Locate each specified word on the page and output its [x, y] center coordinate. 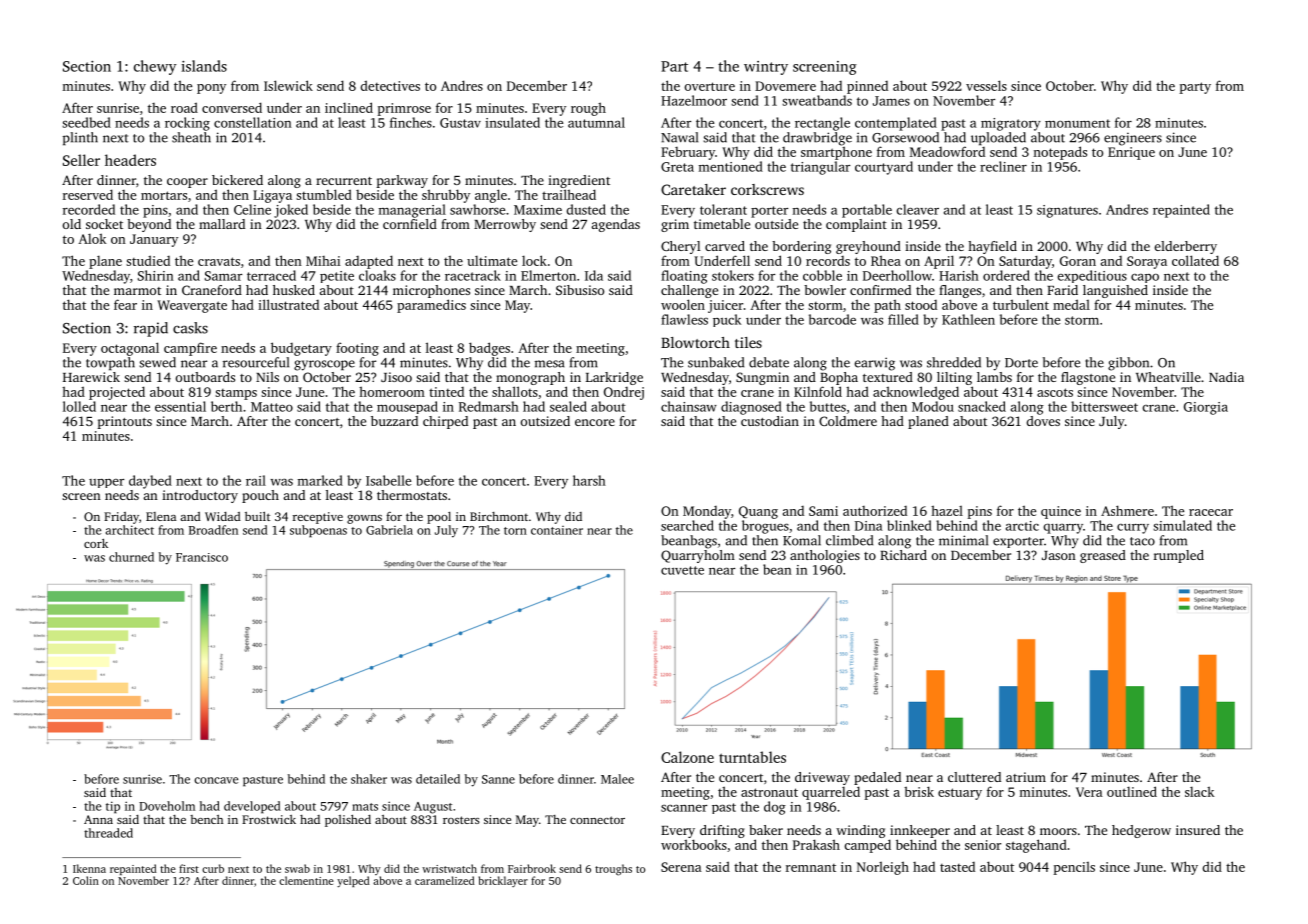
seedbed [86, 122]
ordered [1006, 275]
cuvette [682, 570]
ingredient [579, 181]
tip [113, 807]
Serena [681, 867]
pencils [1074, 868]
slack [1200, 791]
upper [106, 483]
